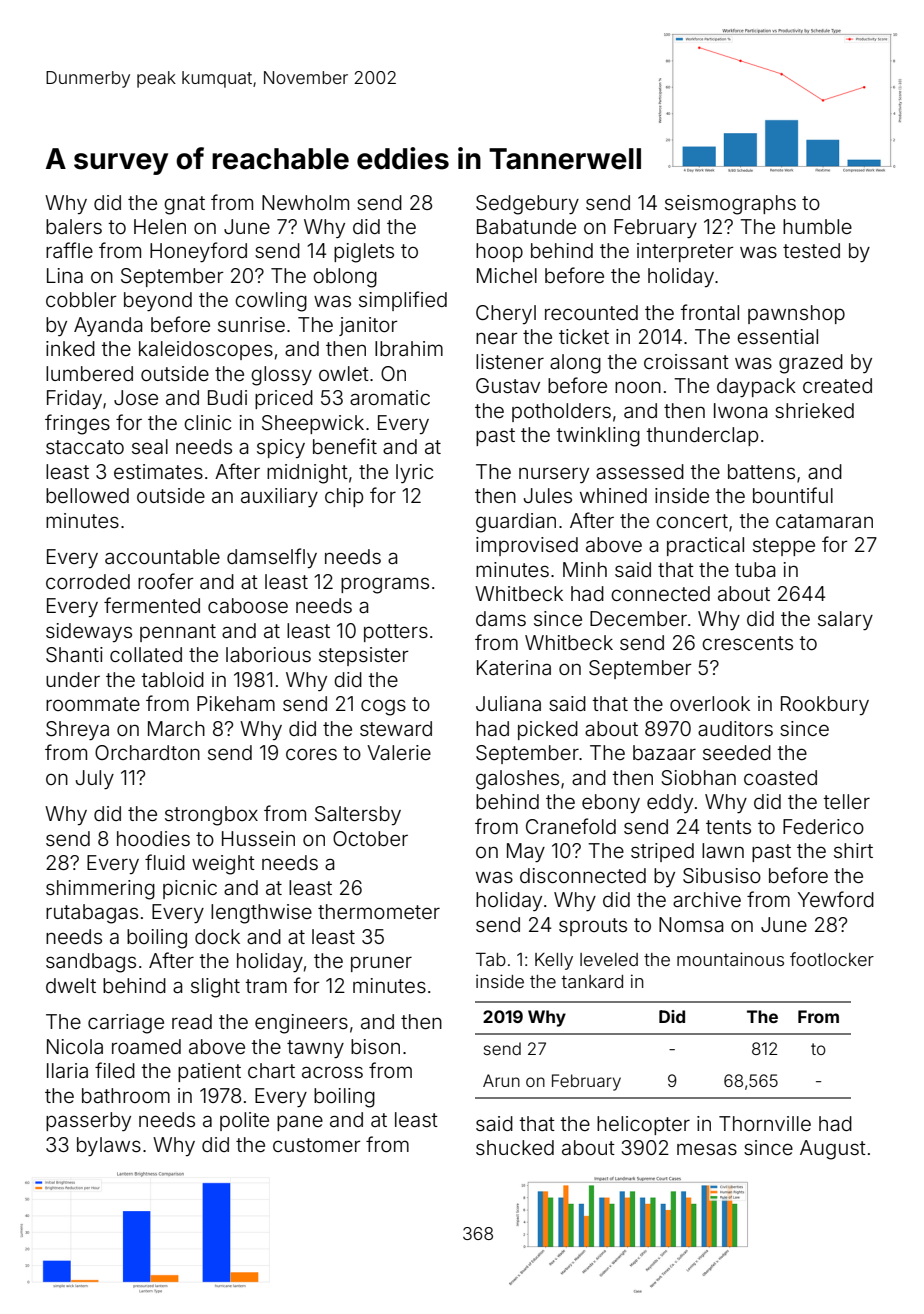 The width and height of the image is (924, 1314). What do you see at coordinates (399, 752) in the image?
I see `Valerie` at bounding box center [399, 752].
